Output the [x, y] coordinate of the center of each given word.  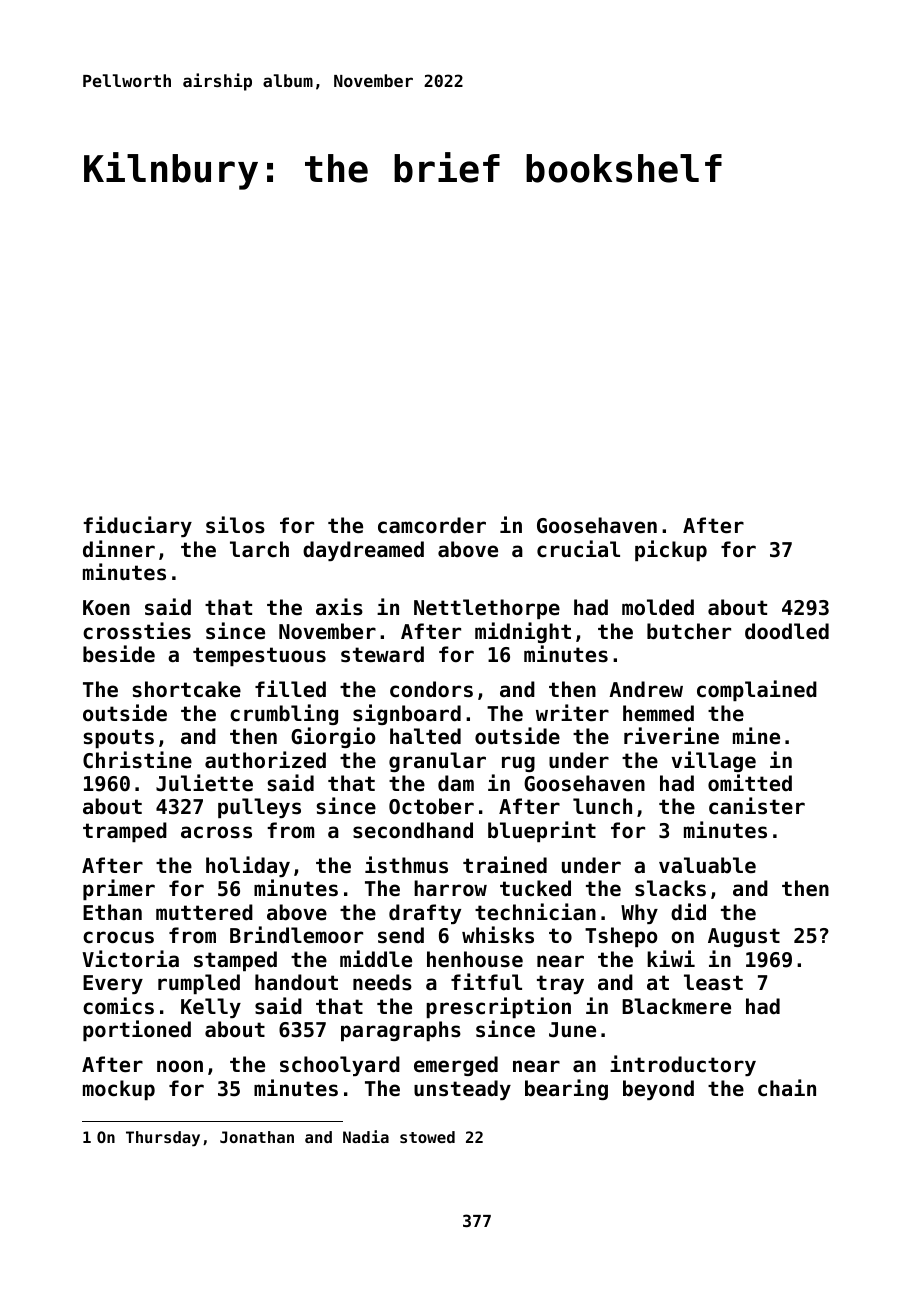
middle [376, 959]
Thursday [163, 1139]
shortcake [187, 689]
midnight [523, 632]
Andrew [646, 689]
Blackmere [676, 1006]
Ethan [112, 912]
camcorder [432, 525]
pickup [671, 550]
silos [235, 525]
